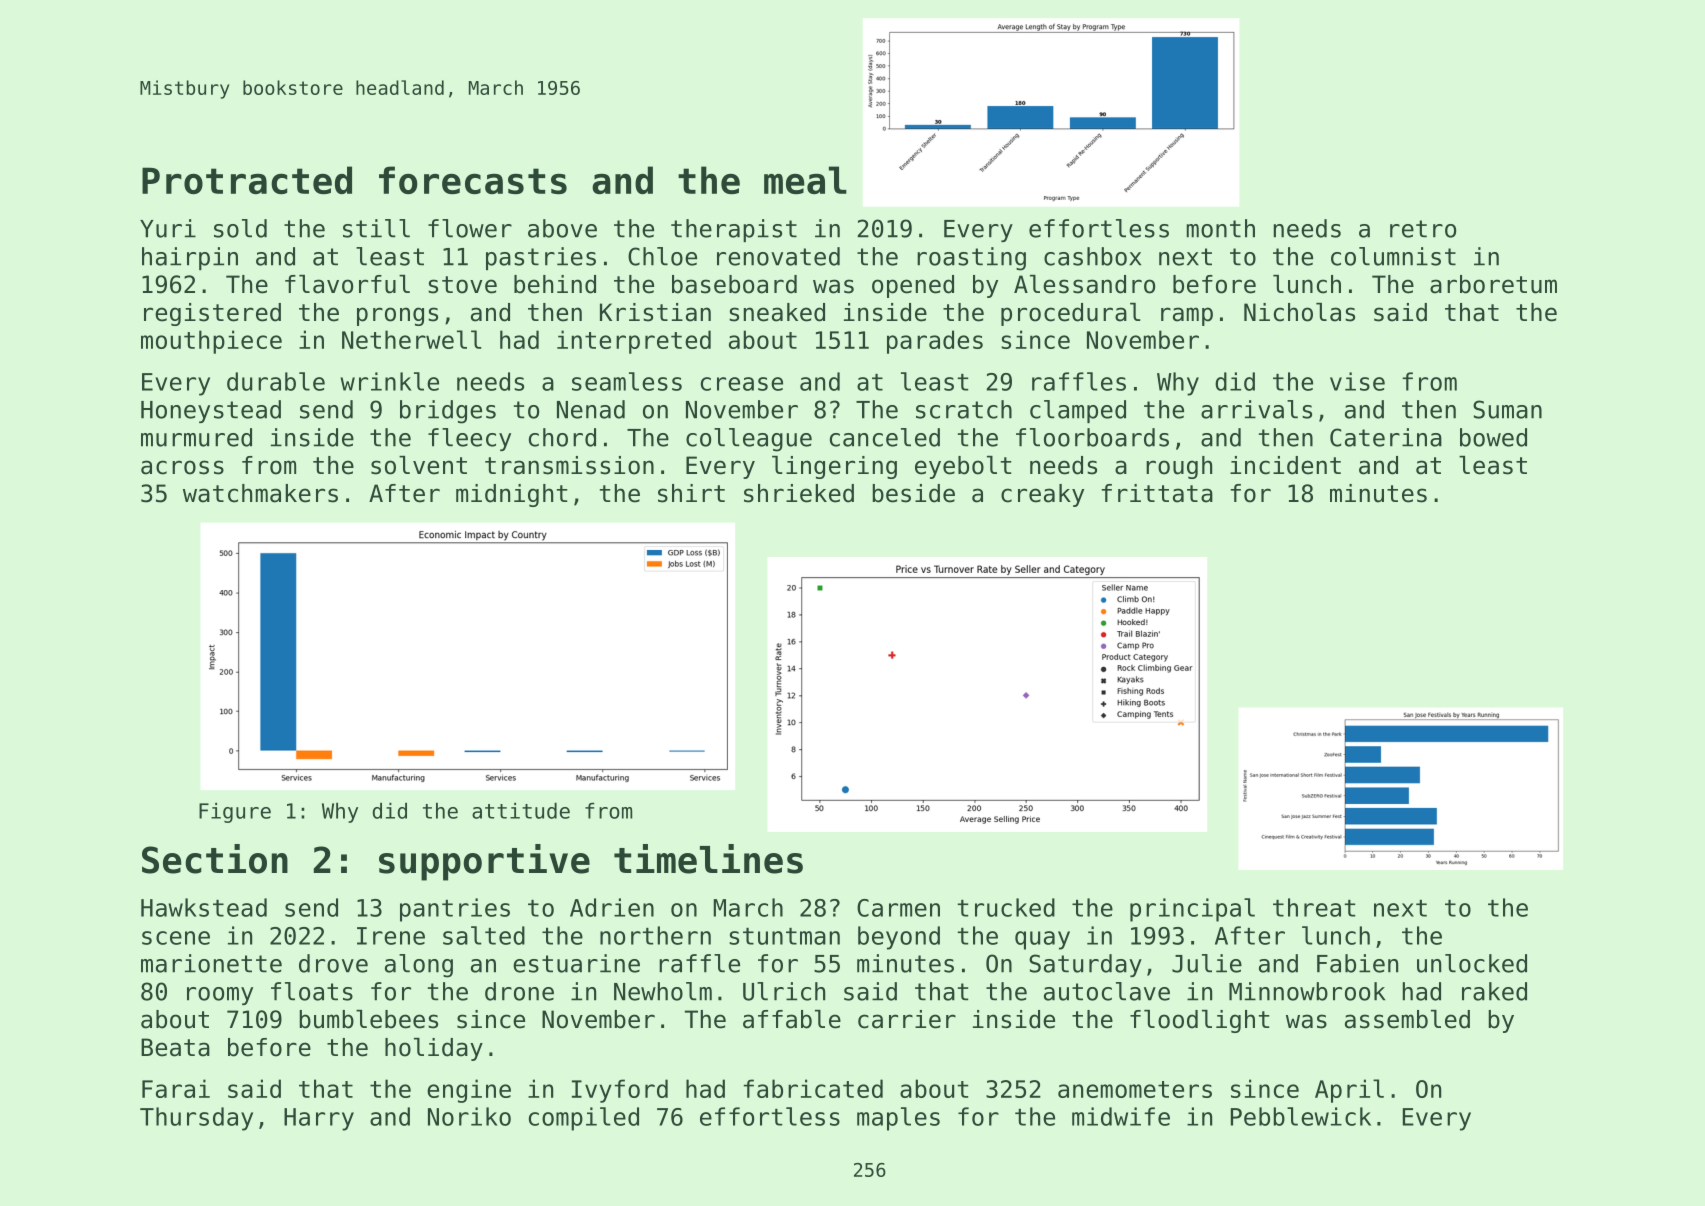 This screenshot has height=1206, width=1705. Describe the element at coordinates (1423, 229) in the screenshot. I see `retro` at that location.
